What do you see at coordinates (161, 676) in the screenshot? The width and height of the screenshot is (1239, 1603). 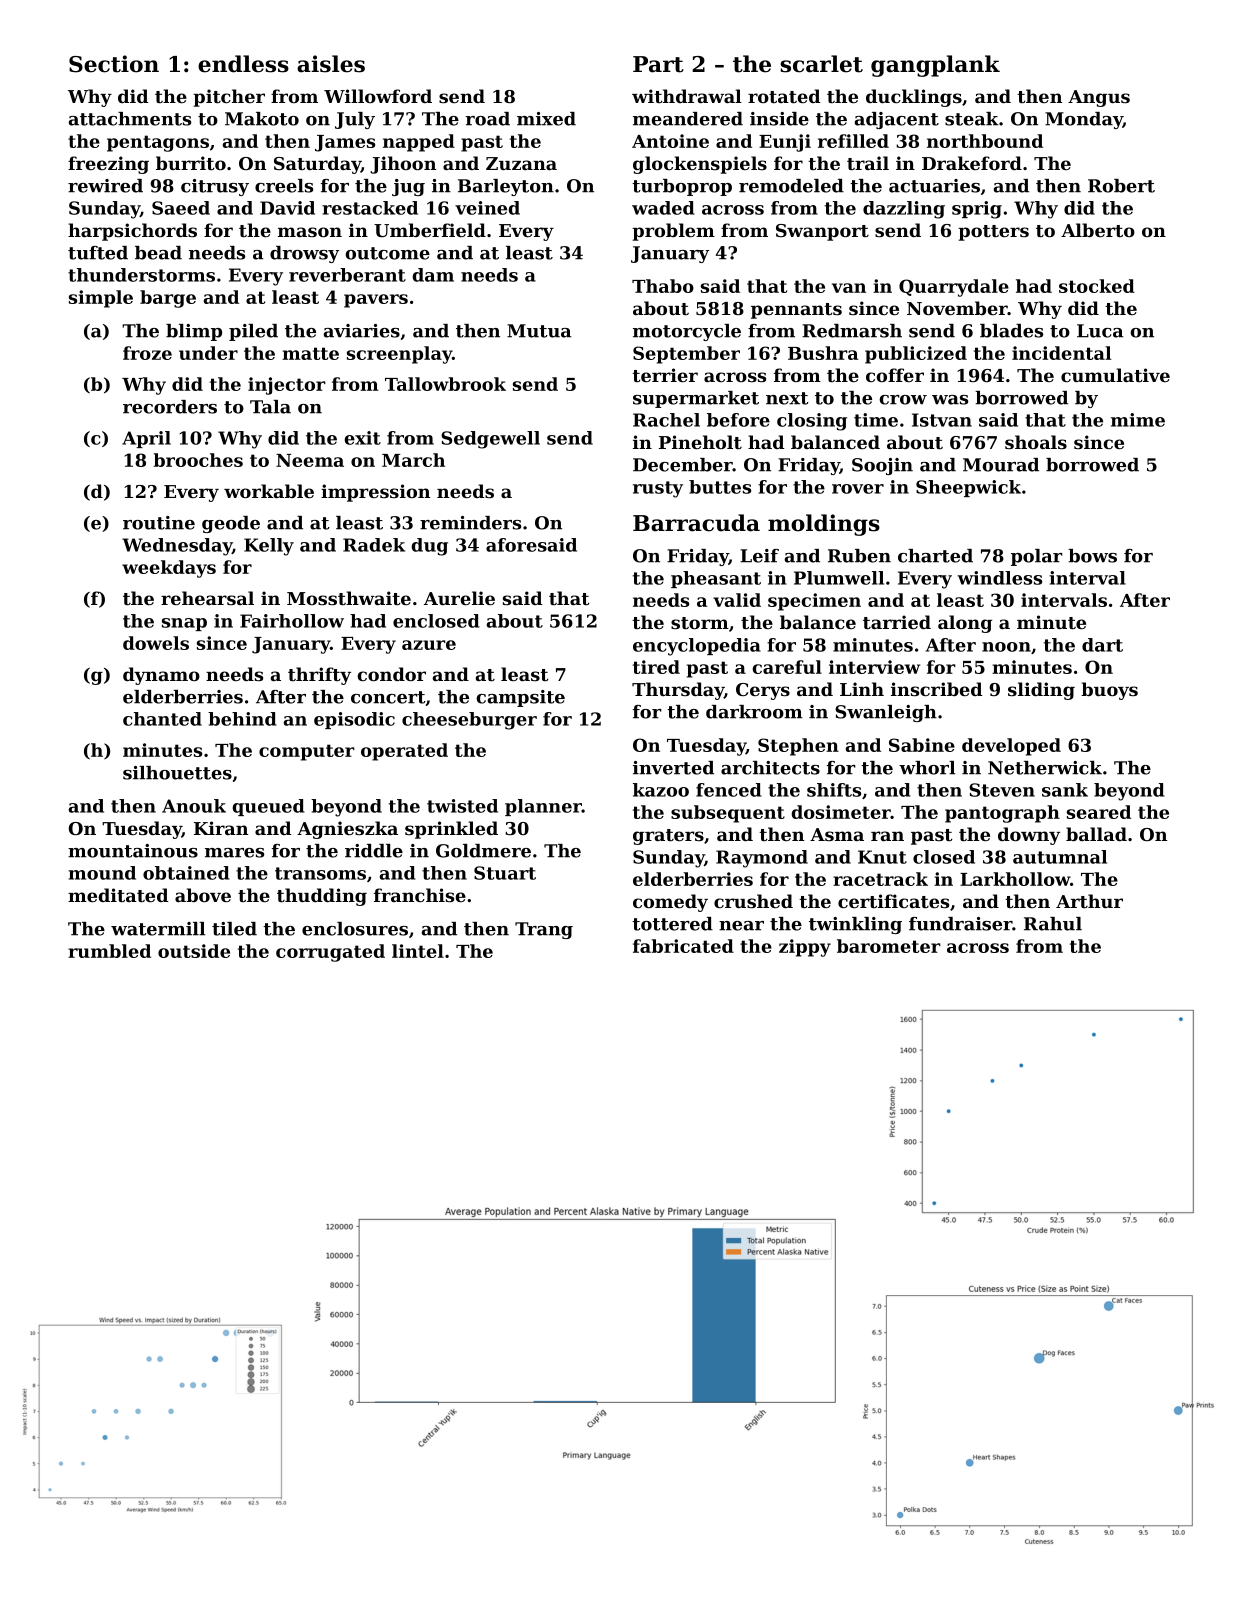 I see `dynamo` at bounding box center [161, 676].
